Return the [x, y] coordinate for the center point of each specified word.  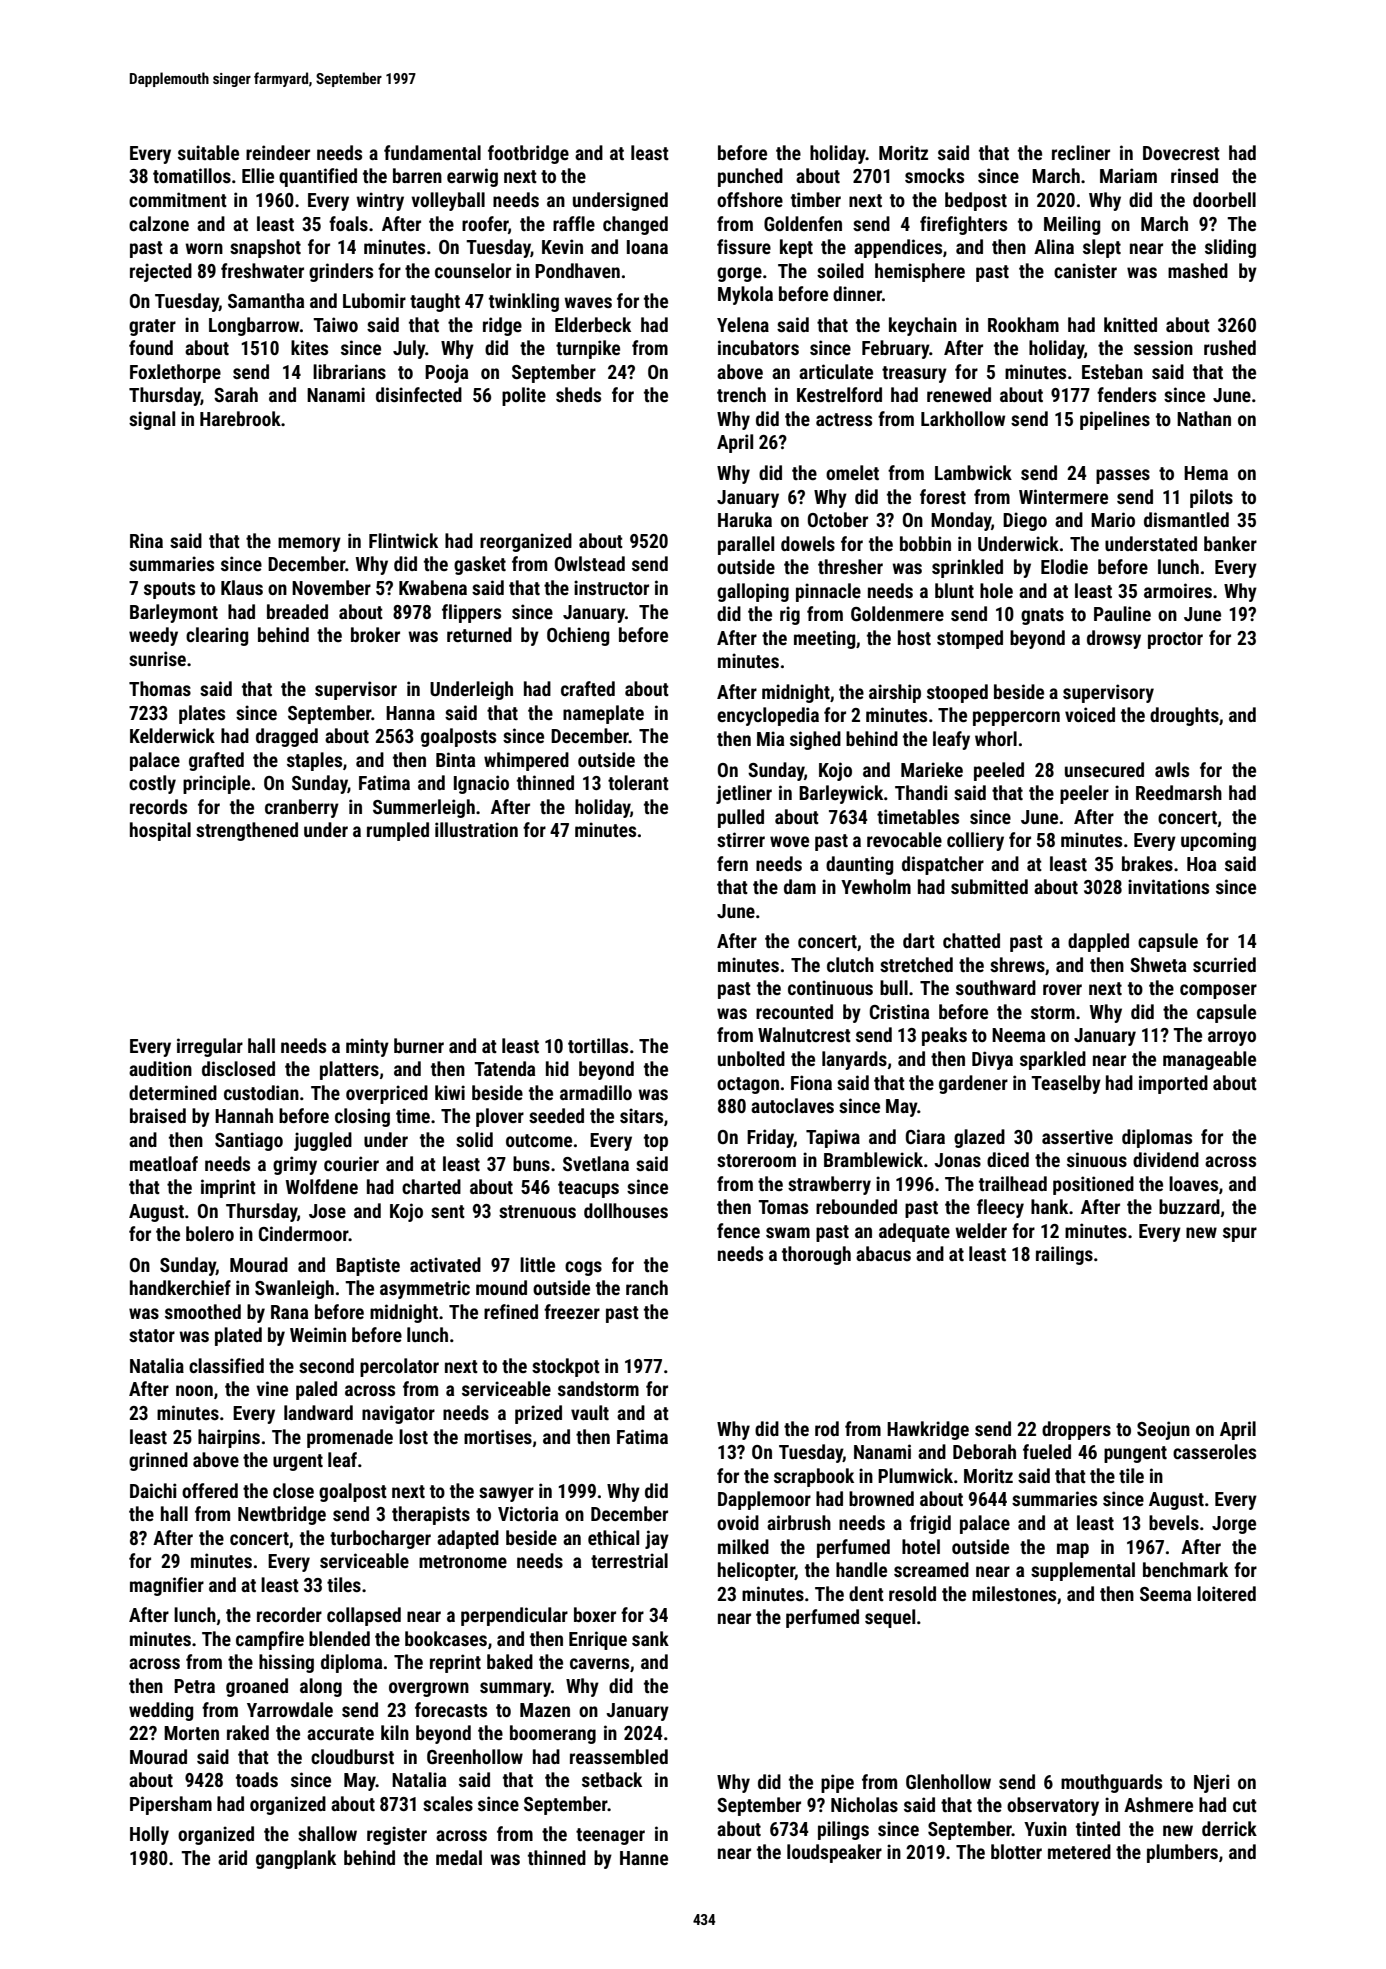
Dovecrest [1181, 153]
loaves [1193, 1183]
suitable [208, 152]
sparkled [1053, 1060]
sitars [641, 1115]
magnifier [167, 1586]
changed [635, 225]
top [656, 1142]
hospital [160, 831]
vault [590, 1412]
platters [349, 1070]
